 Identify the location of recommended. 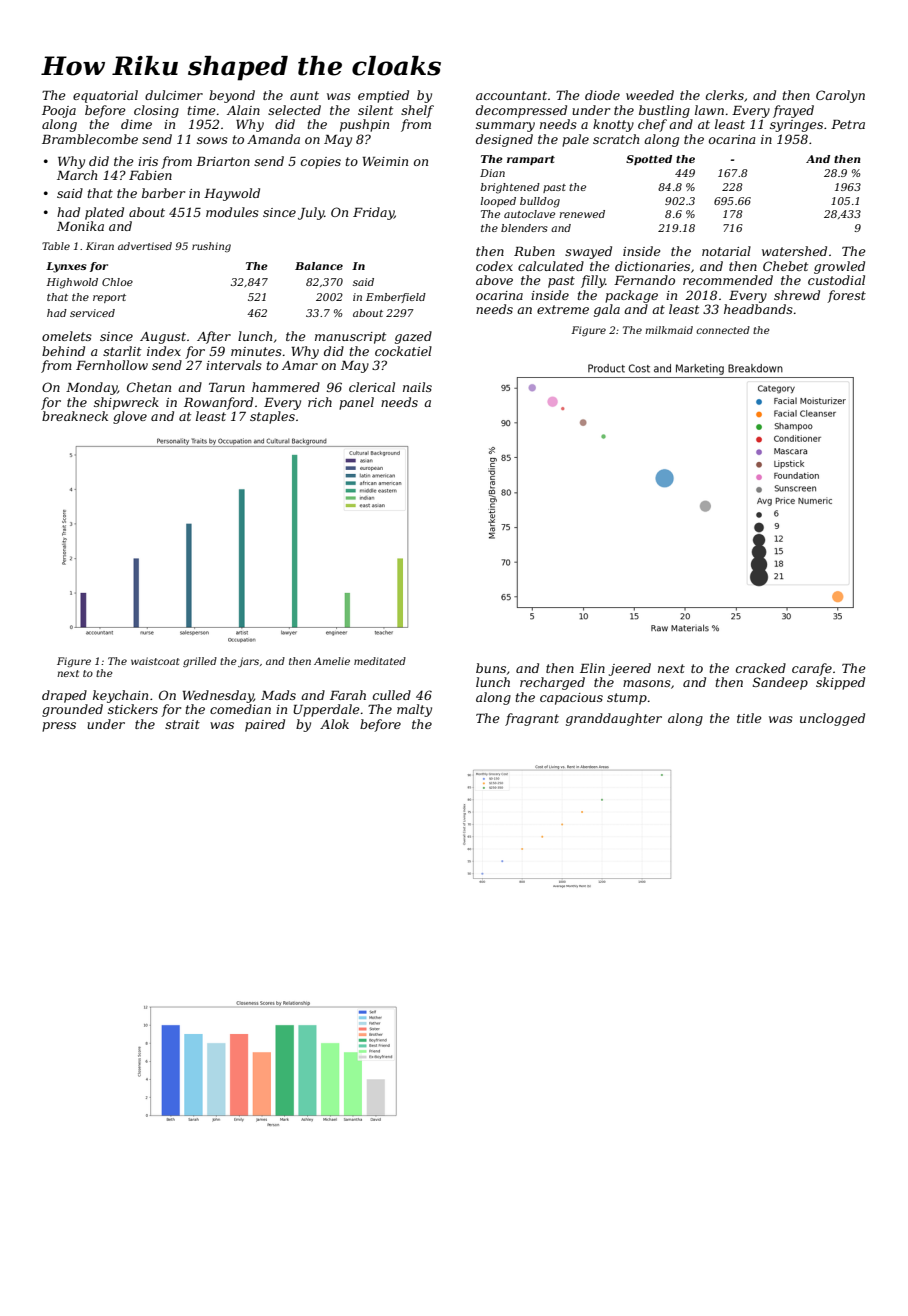
(728, 280).
